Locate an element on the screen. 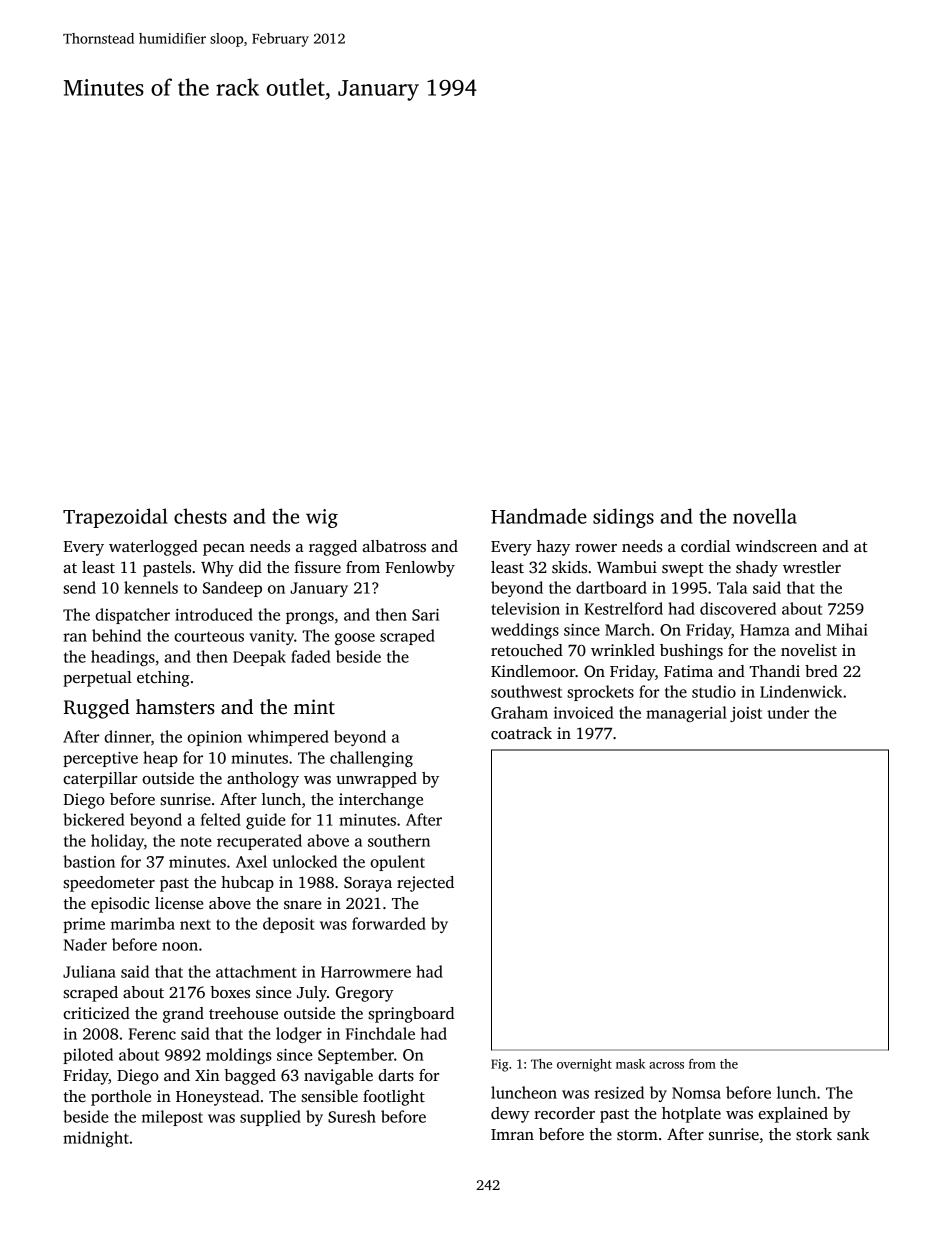 The width and height of the screenshot is (952, 1233). Handmade is located at coordinates (539, 516).
